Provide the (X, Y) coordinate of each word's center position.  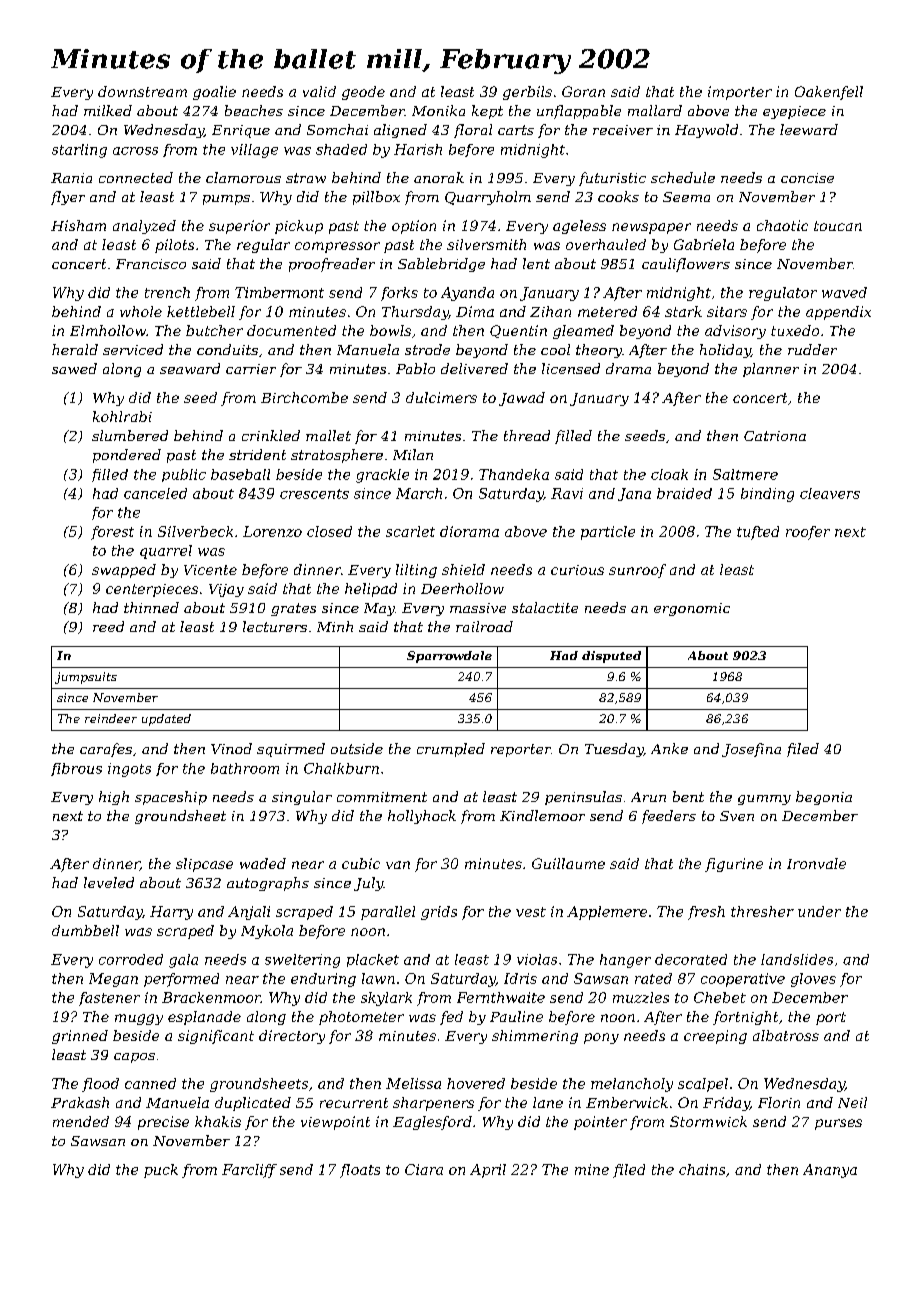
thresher (762, 911)
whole (141, 311)
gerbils (527, 93)
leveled (109, 882)
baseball (240, 474)
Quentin (518, 331)
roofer (808, 533)
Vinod (231, 748)
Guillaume (568, 863)
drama (628, 368)
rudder (812, 349)
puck (161, 1171)
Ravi (567, 493)
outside (357, 748)
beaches (254, 110)
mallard (655, 110)
